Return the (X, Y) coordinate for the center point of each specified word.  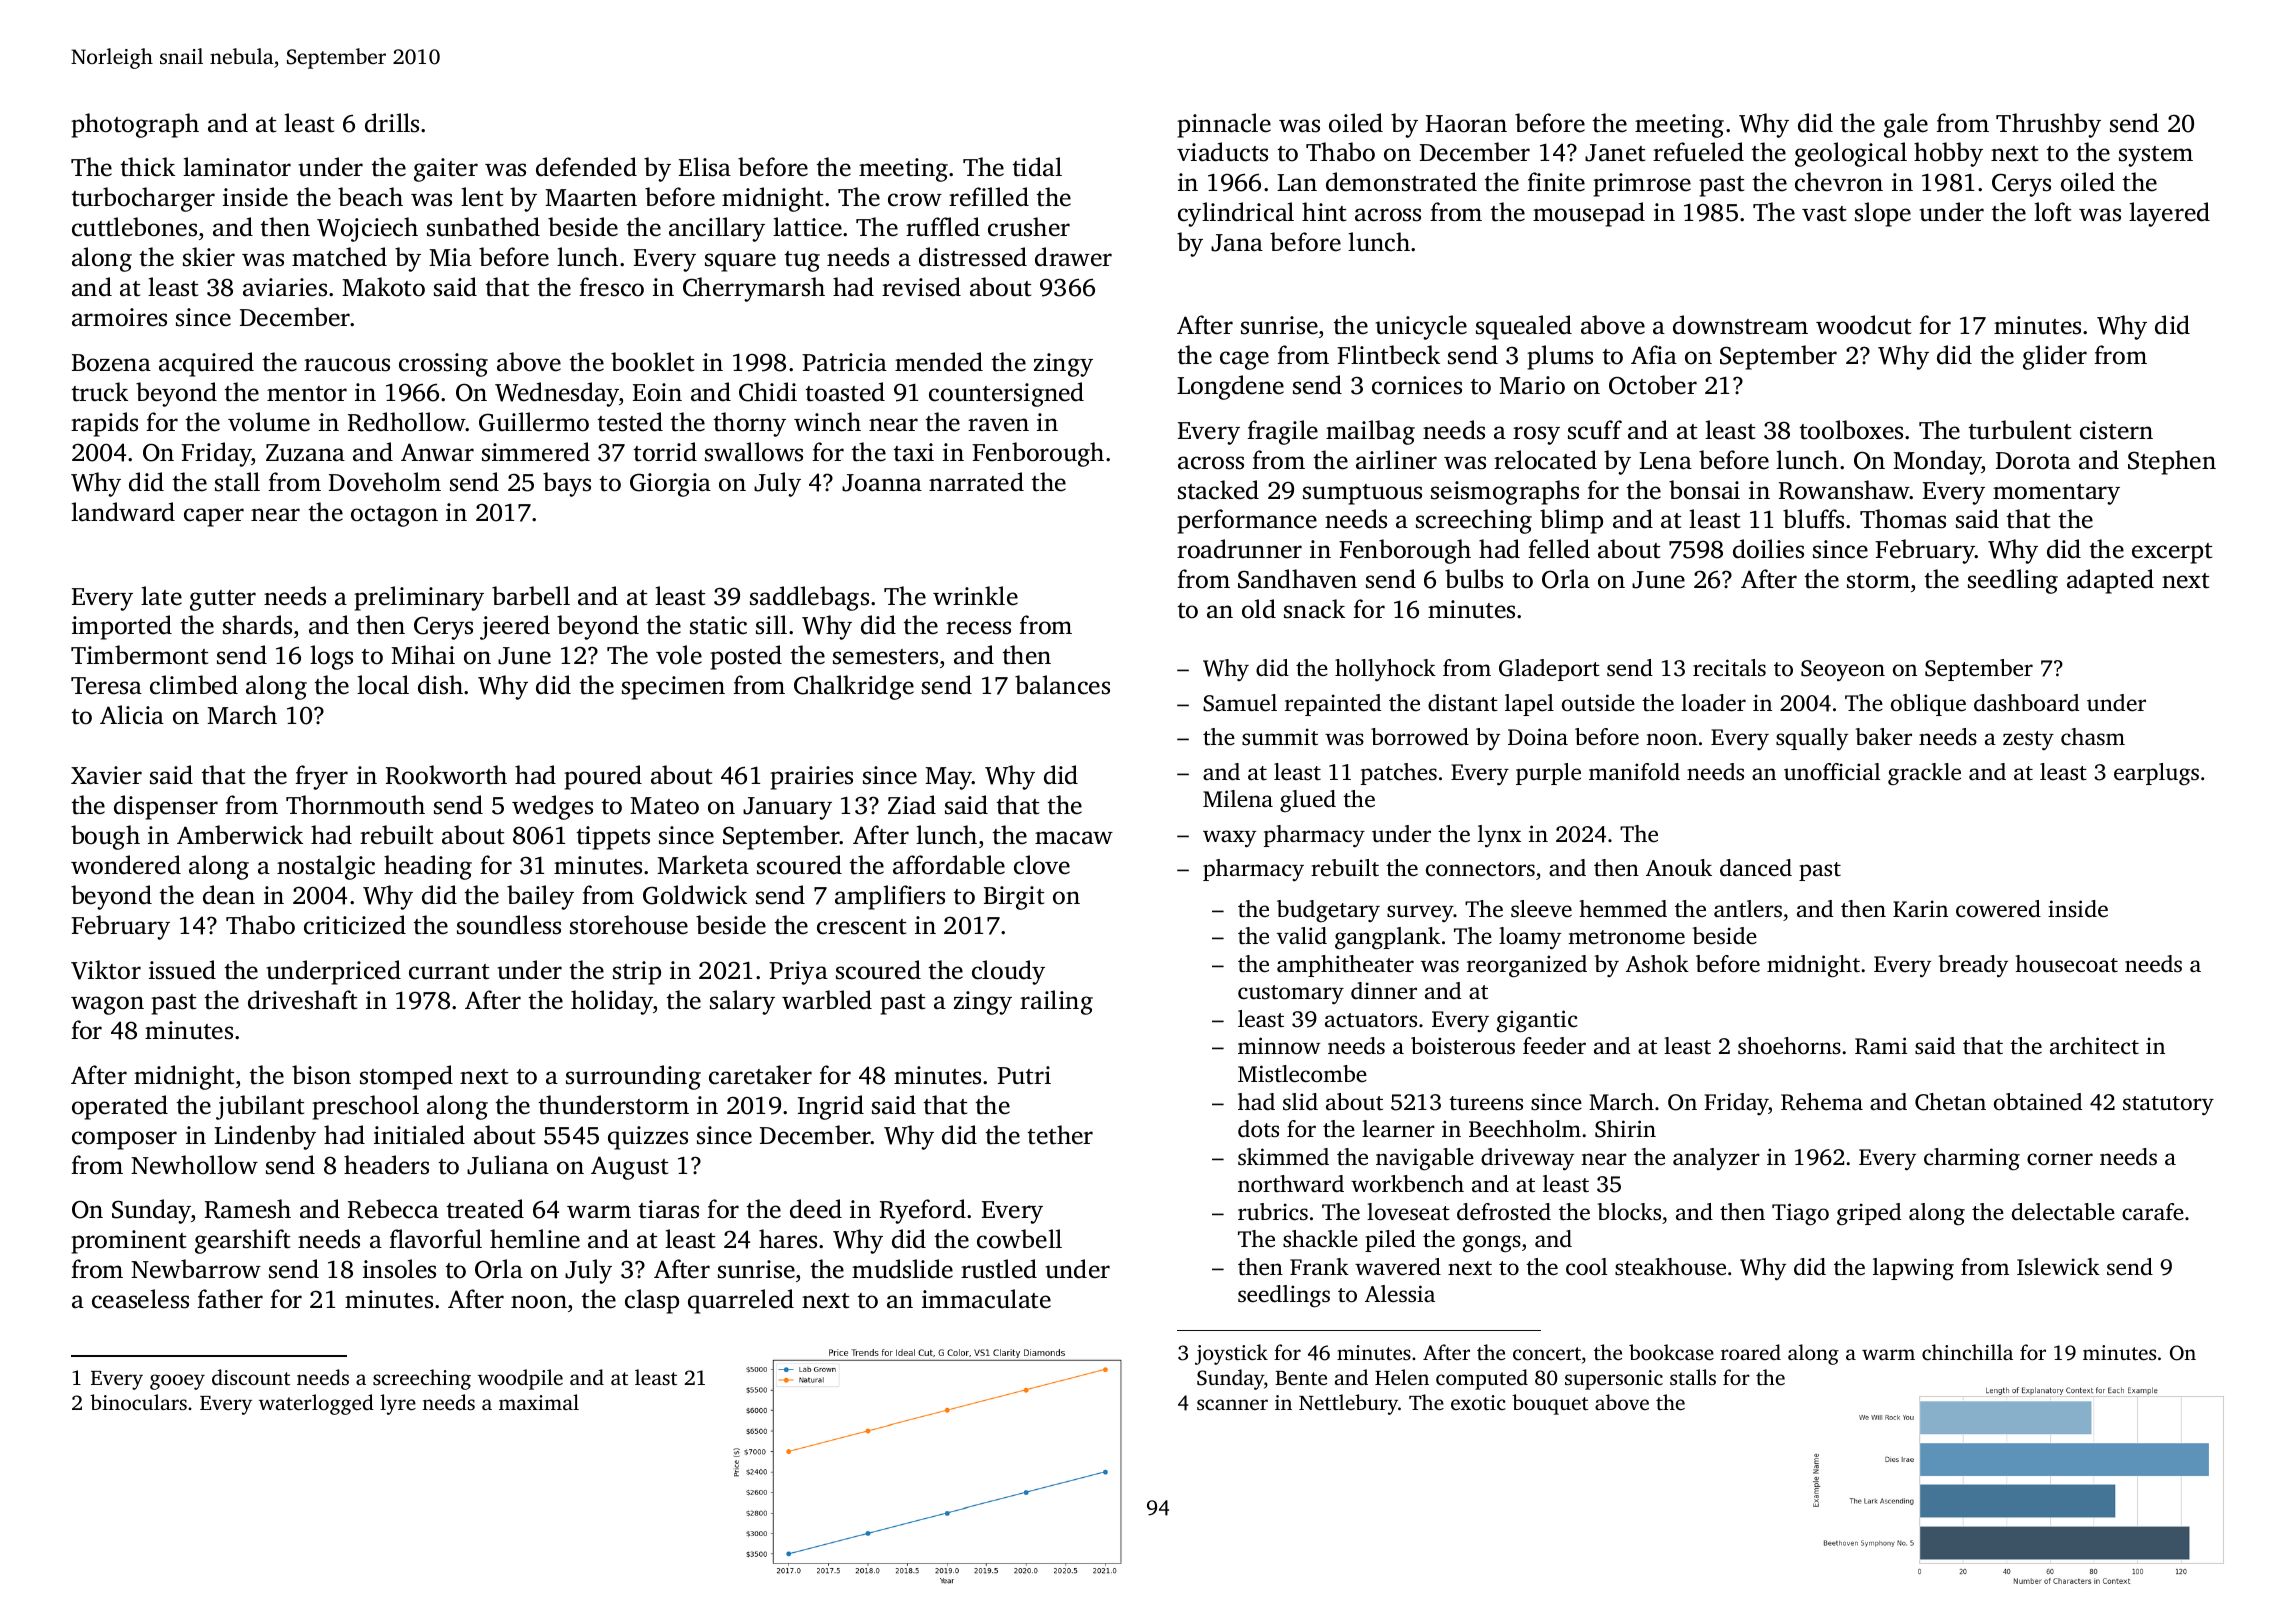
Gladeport (1549, 670)
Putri (1024, 1075)
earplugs (2156, 774)
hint (1324, 212)
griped (1869, 1214)
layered (2169, 214)
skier (209, 257)
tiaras (668, 1209)
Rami (1881, 1046)
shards (257, 625)
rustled (999, 1269)
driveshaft (302, 1000)
